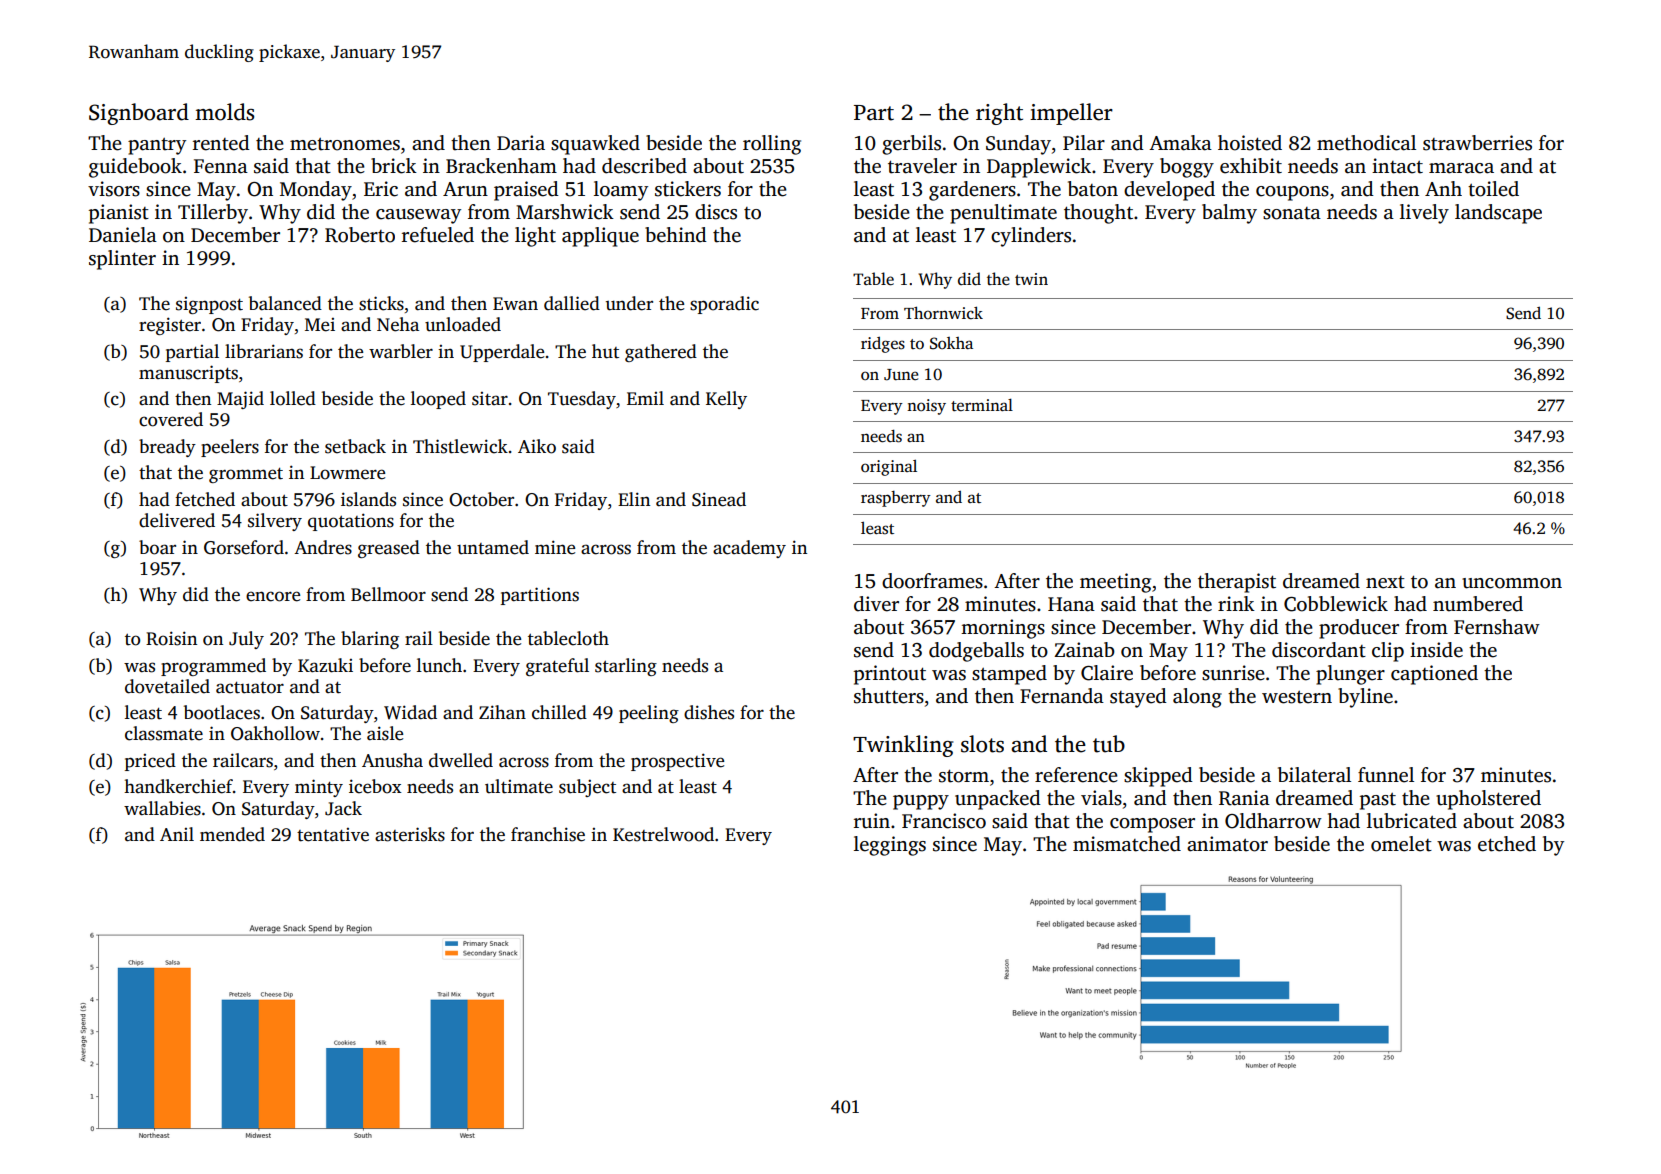 This screenshot has width=1661, height=1174. Describe the element at coordinates (188, 374) in the screenshot. I see `manuscripts` at that location.
